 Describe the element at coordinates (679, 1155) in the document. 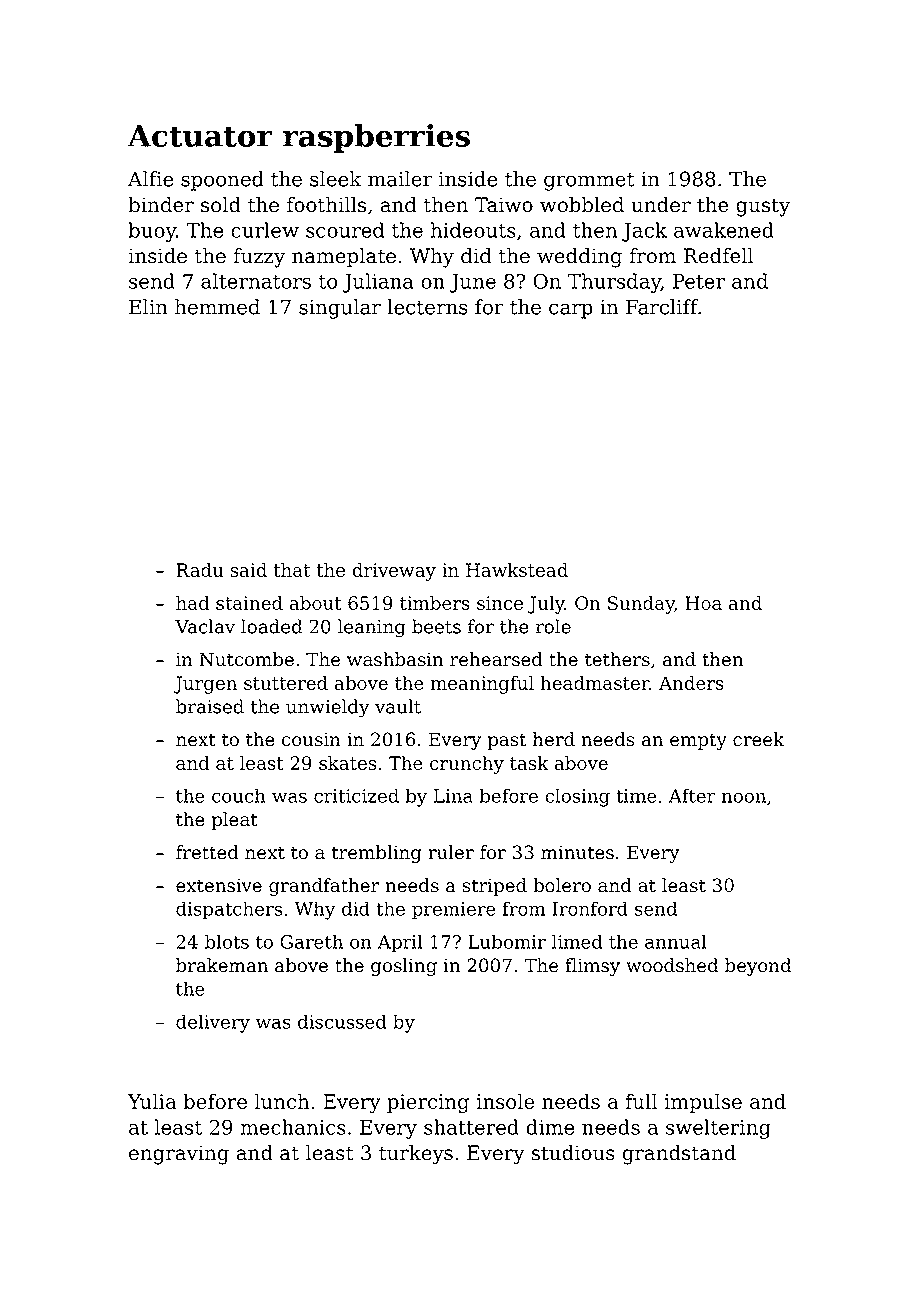

I see `grandstand` at that location.
